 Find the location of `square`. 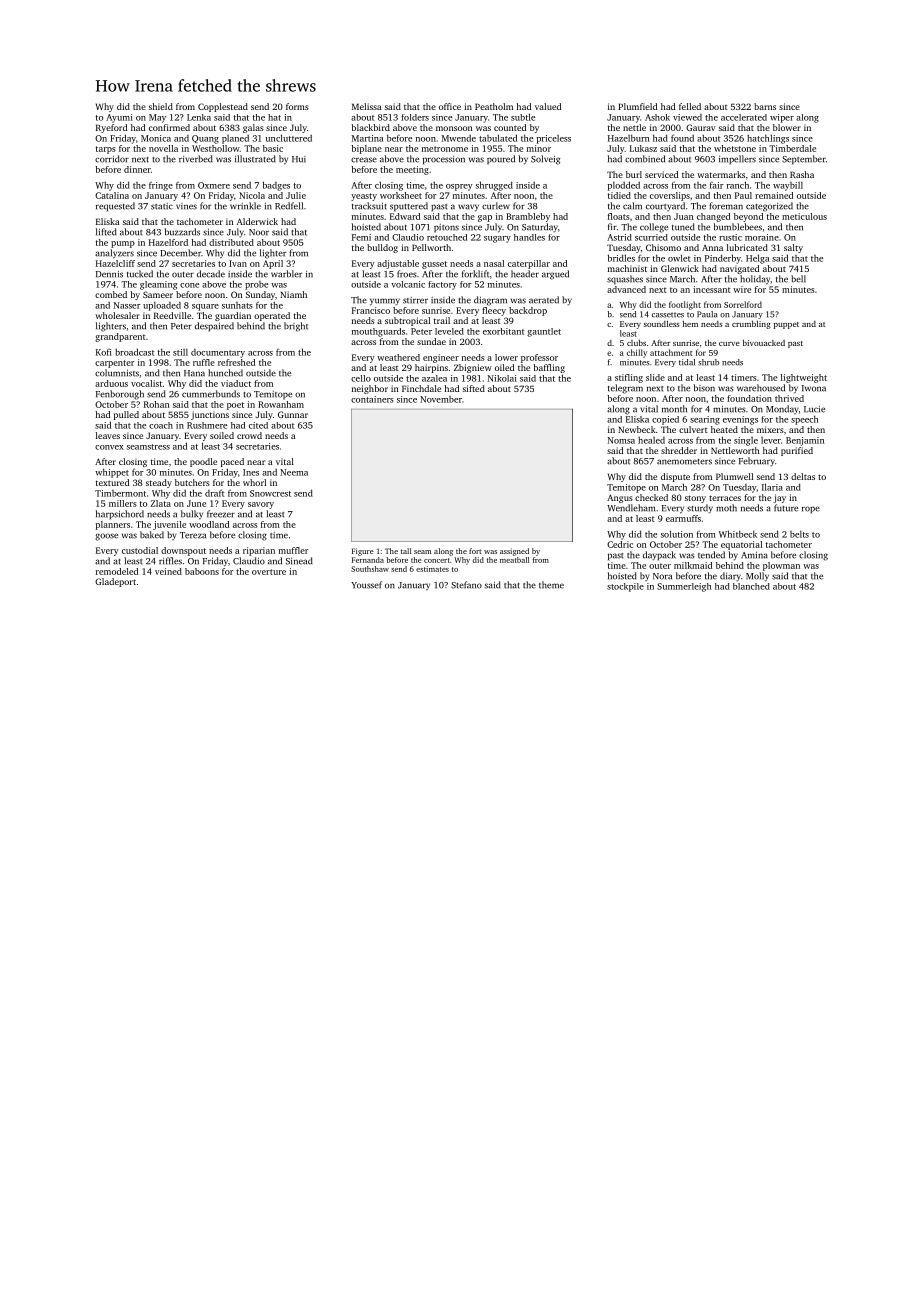

square is located at coordinates (205, 307).
